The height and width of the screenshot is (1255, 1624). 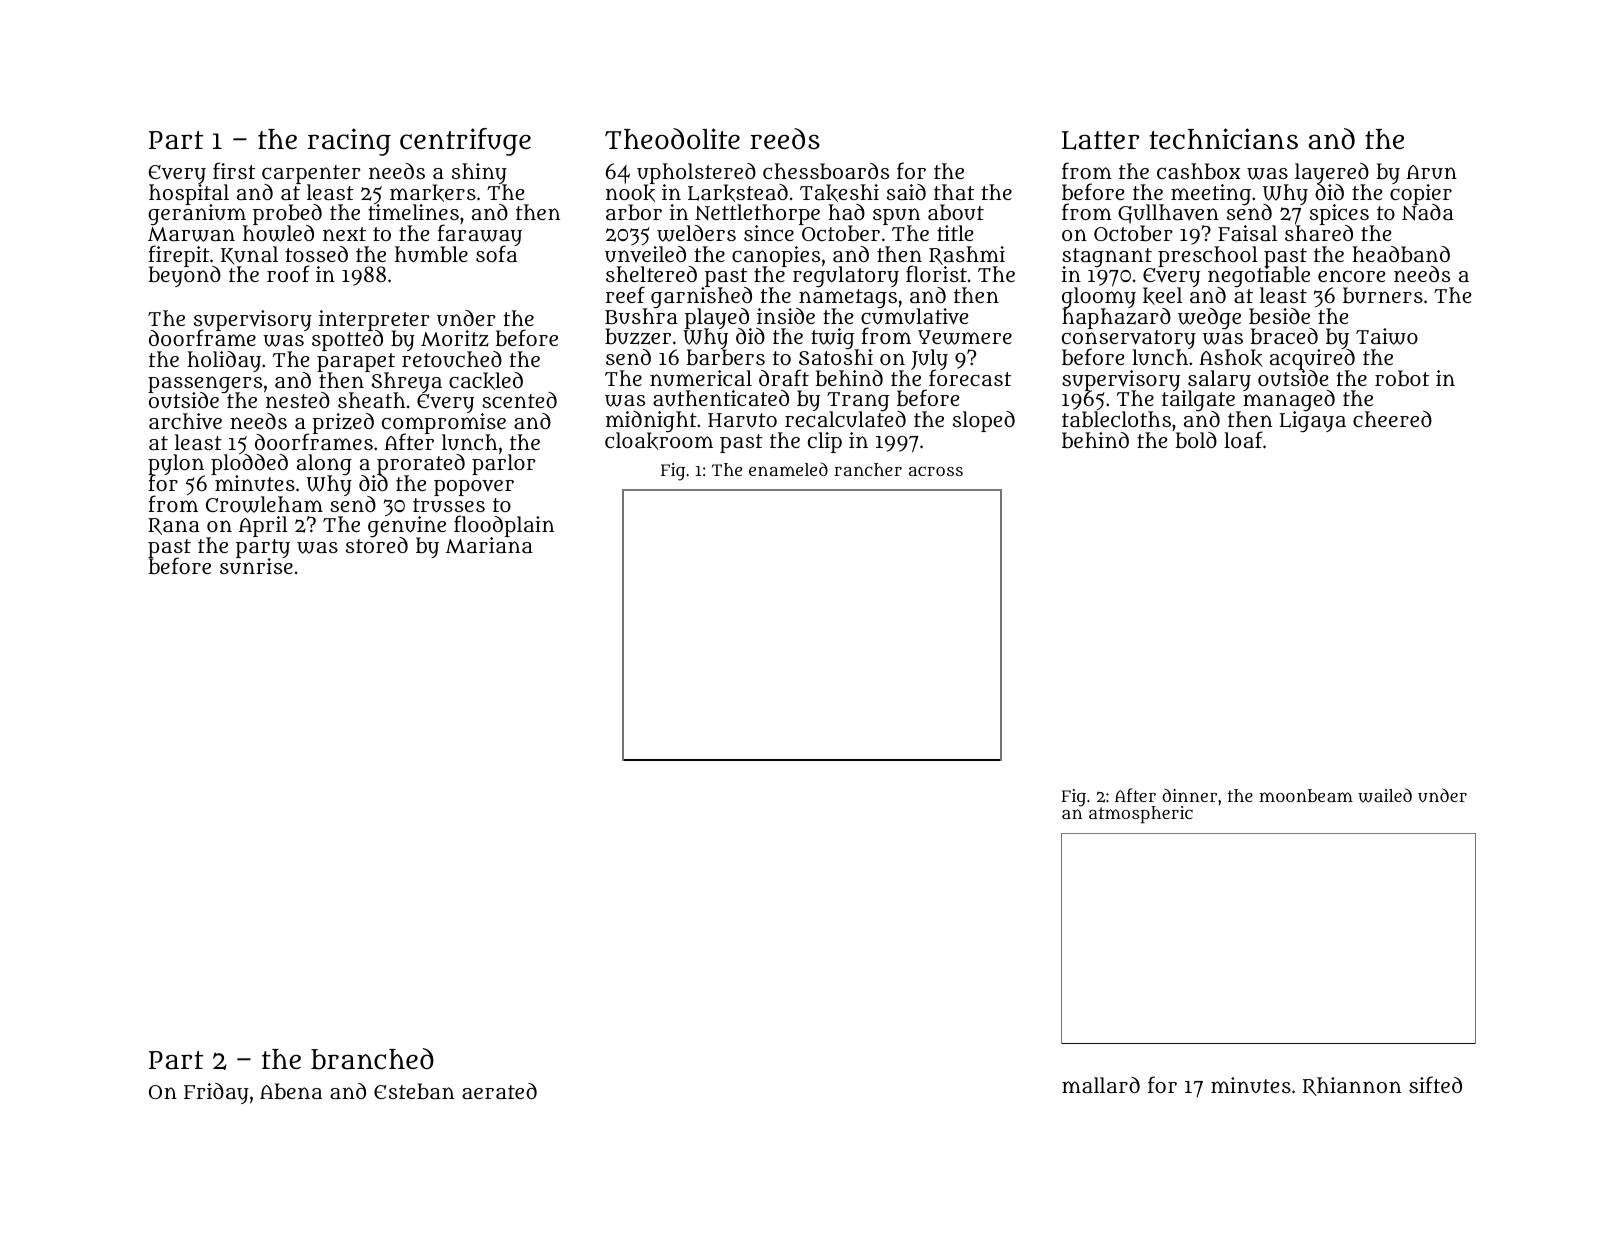 I want to click on howled, so click(x=278, y=234).
